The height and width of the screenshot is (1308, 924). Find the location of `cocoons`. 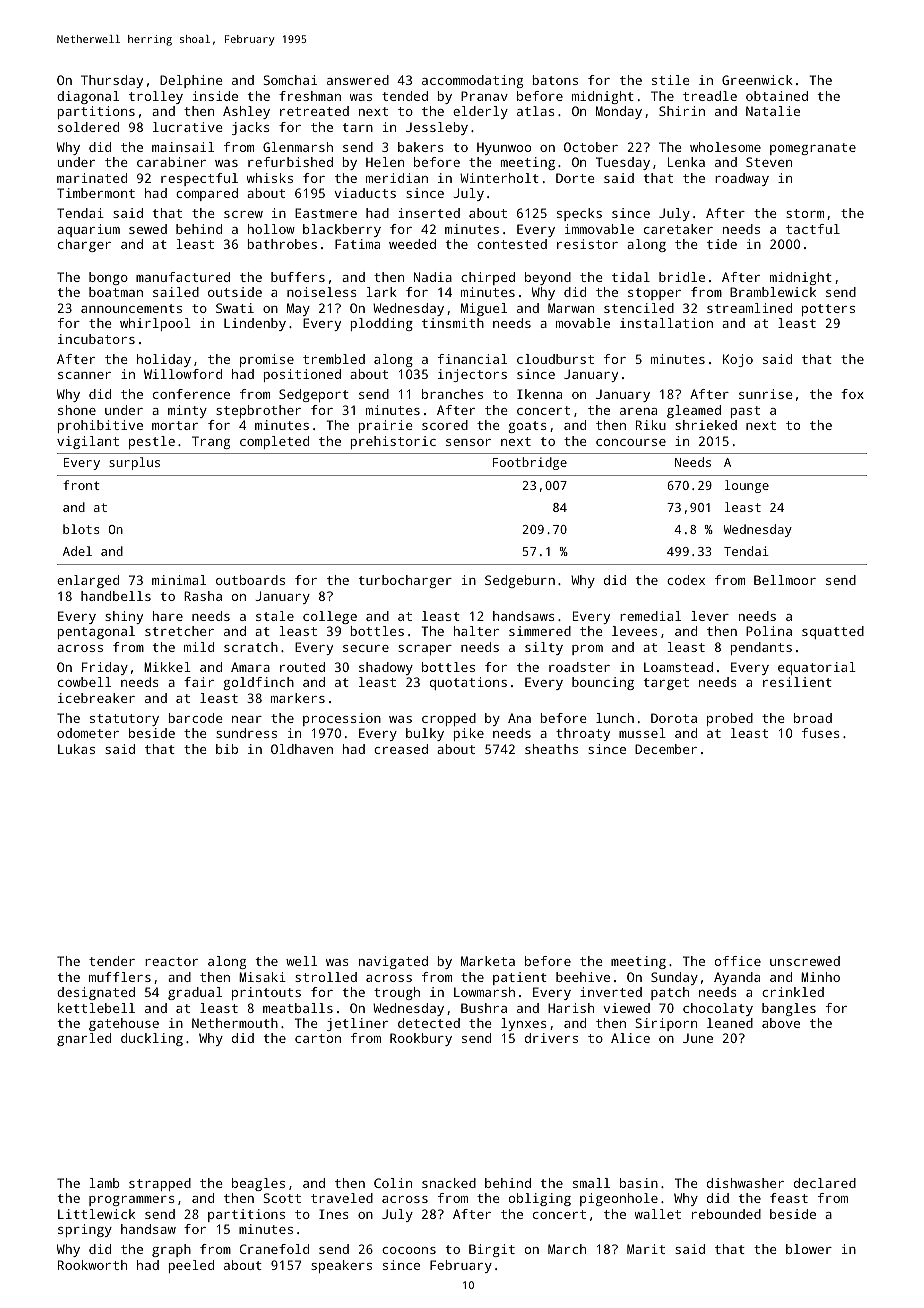

cocoons is located at coordinates (409, 1250).
